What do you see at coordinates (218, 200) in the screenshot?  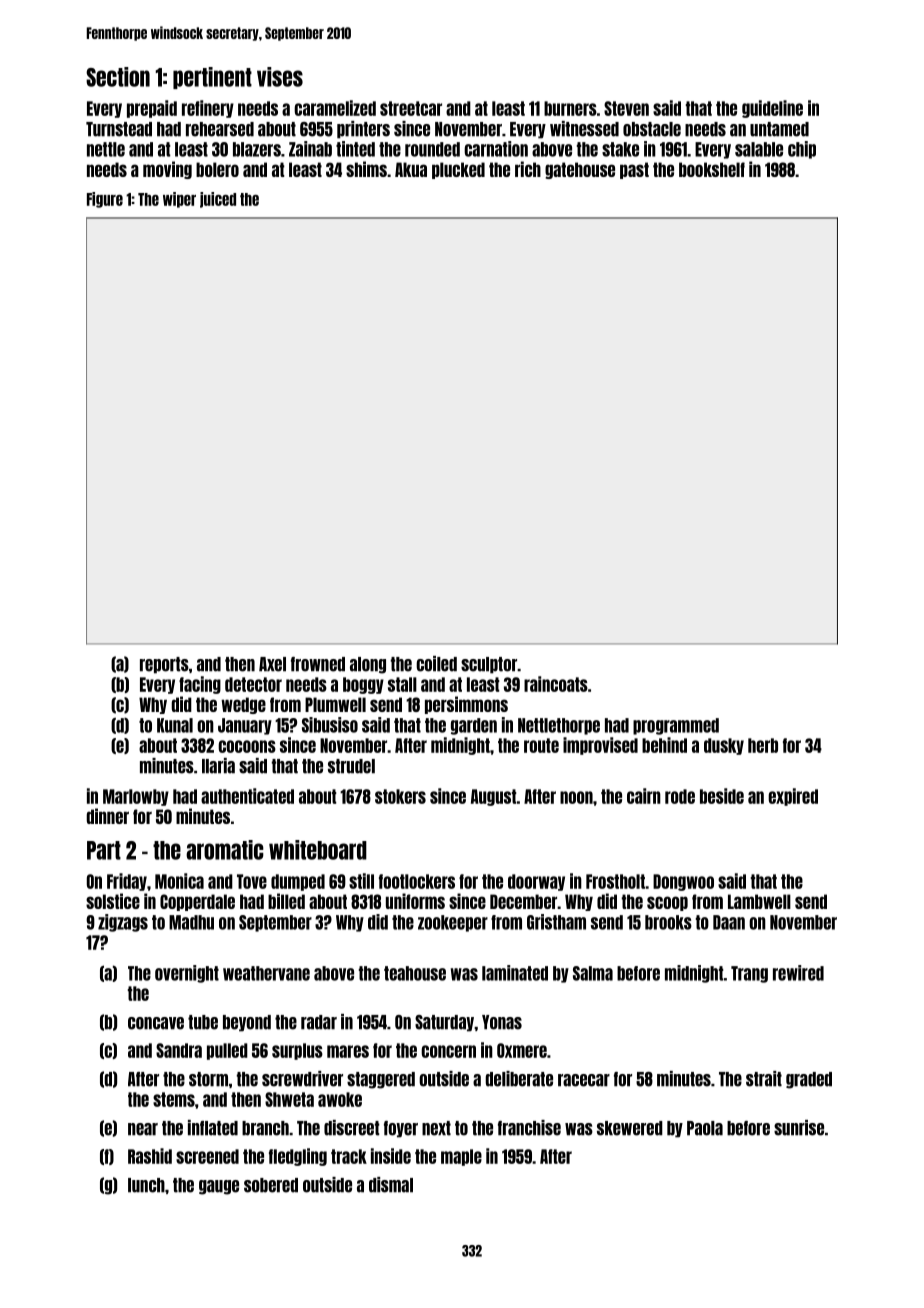 I see `juiced` at bounding box center [218, 200].
